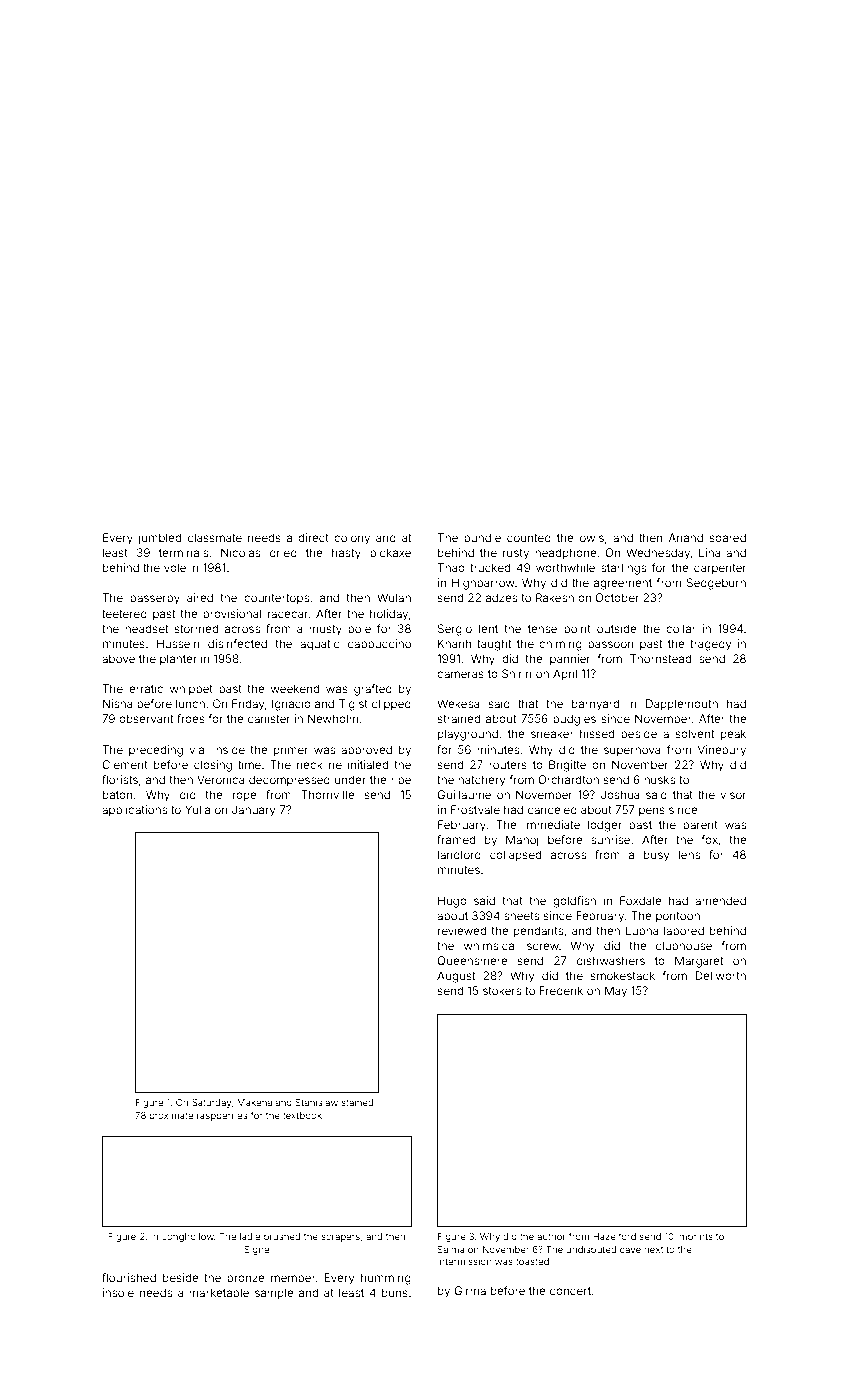 The height and width of the image is (1400, 849). I want to click on classmate, so click(215, 537).
